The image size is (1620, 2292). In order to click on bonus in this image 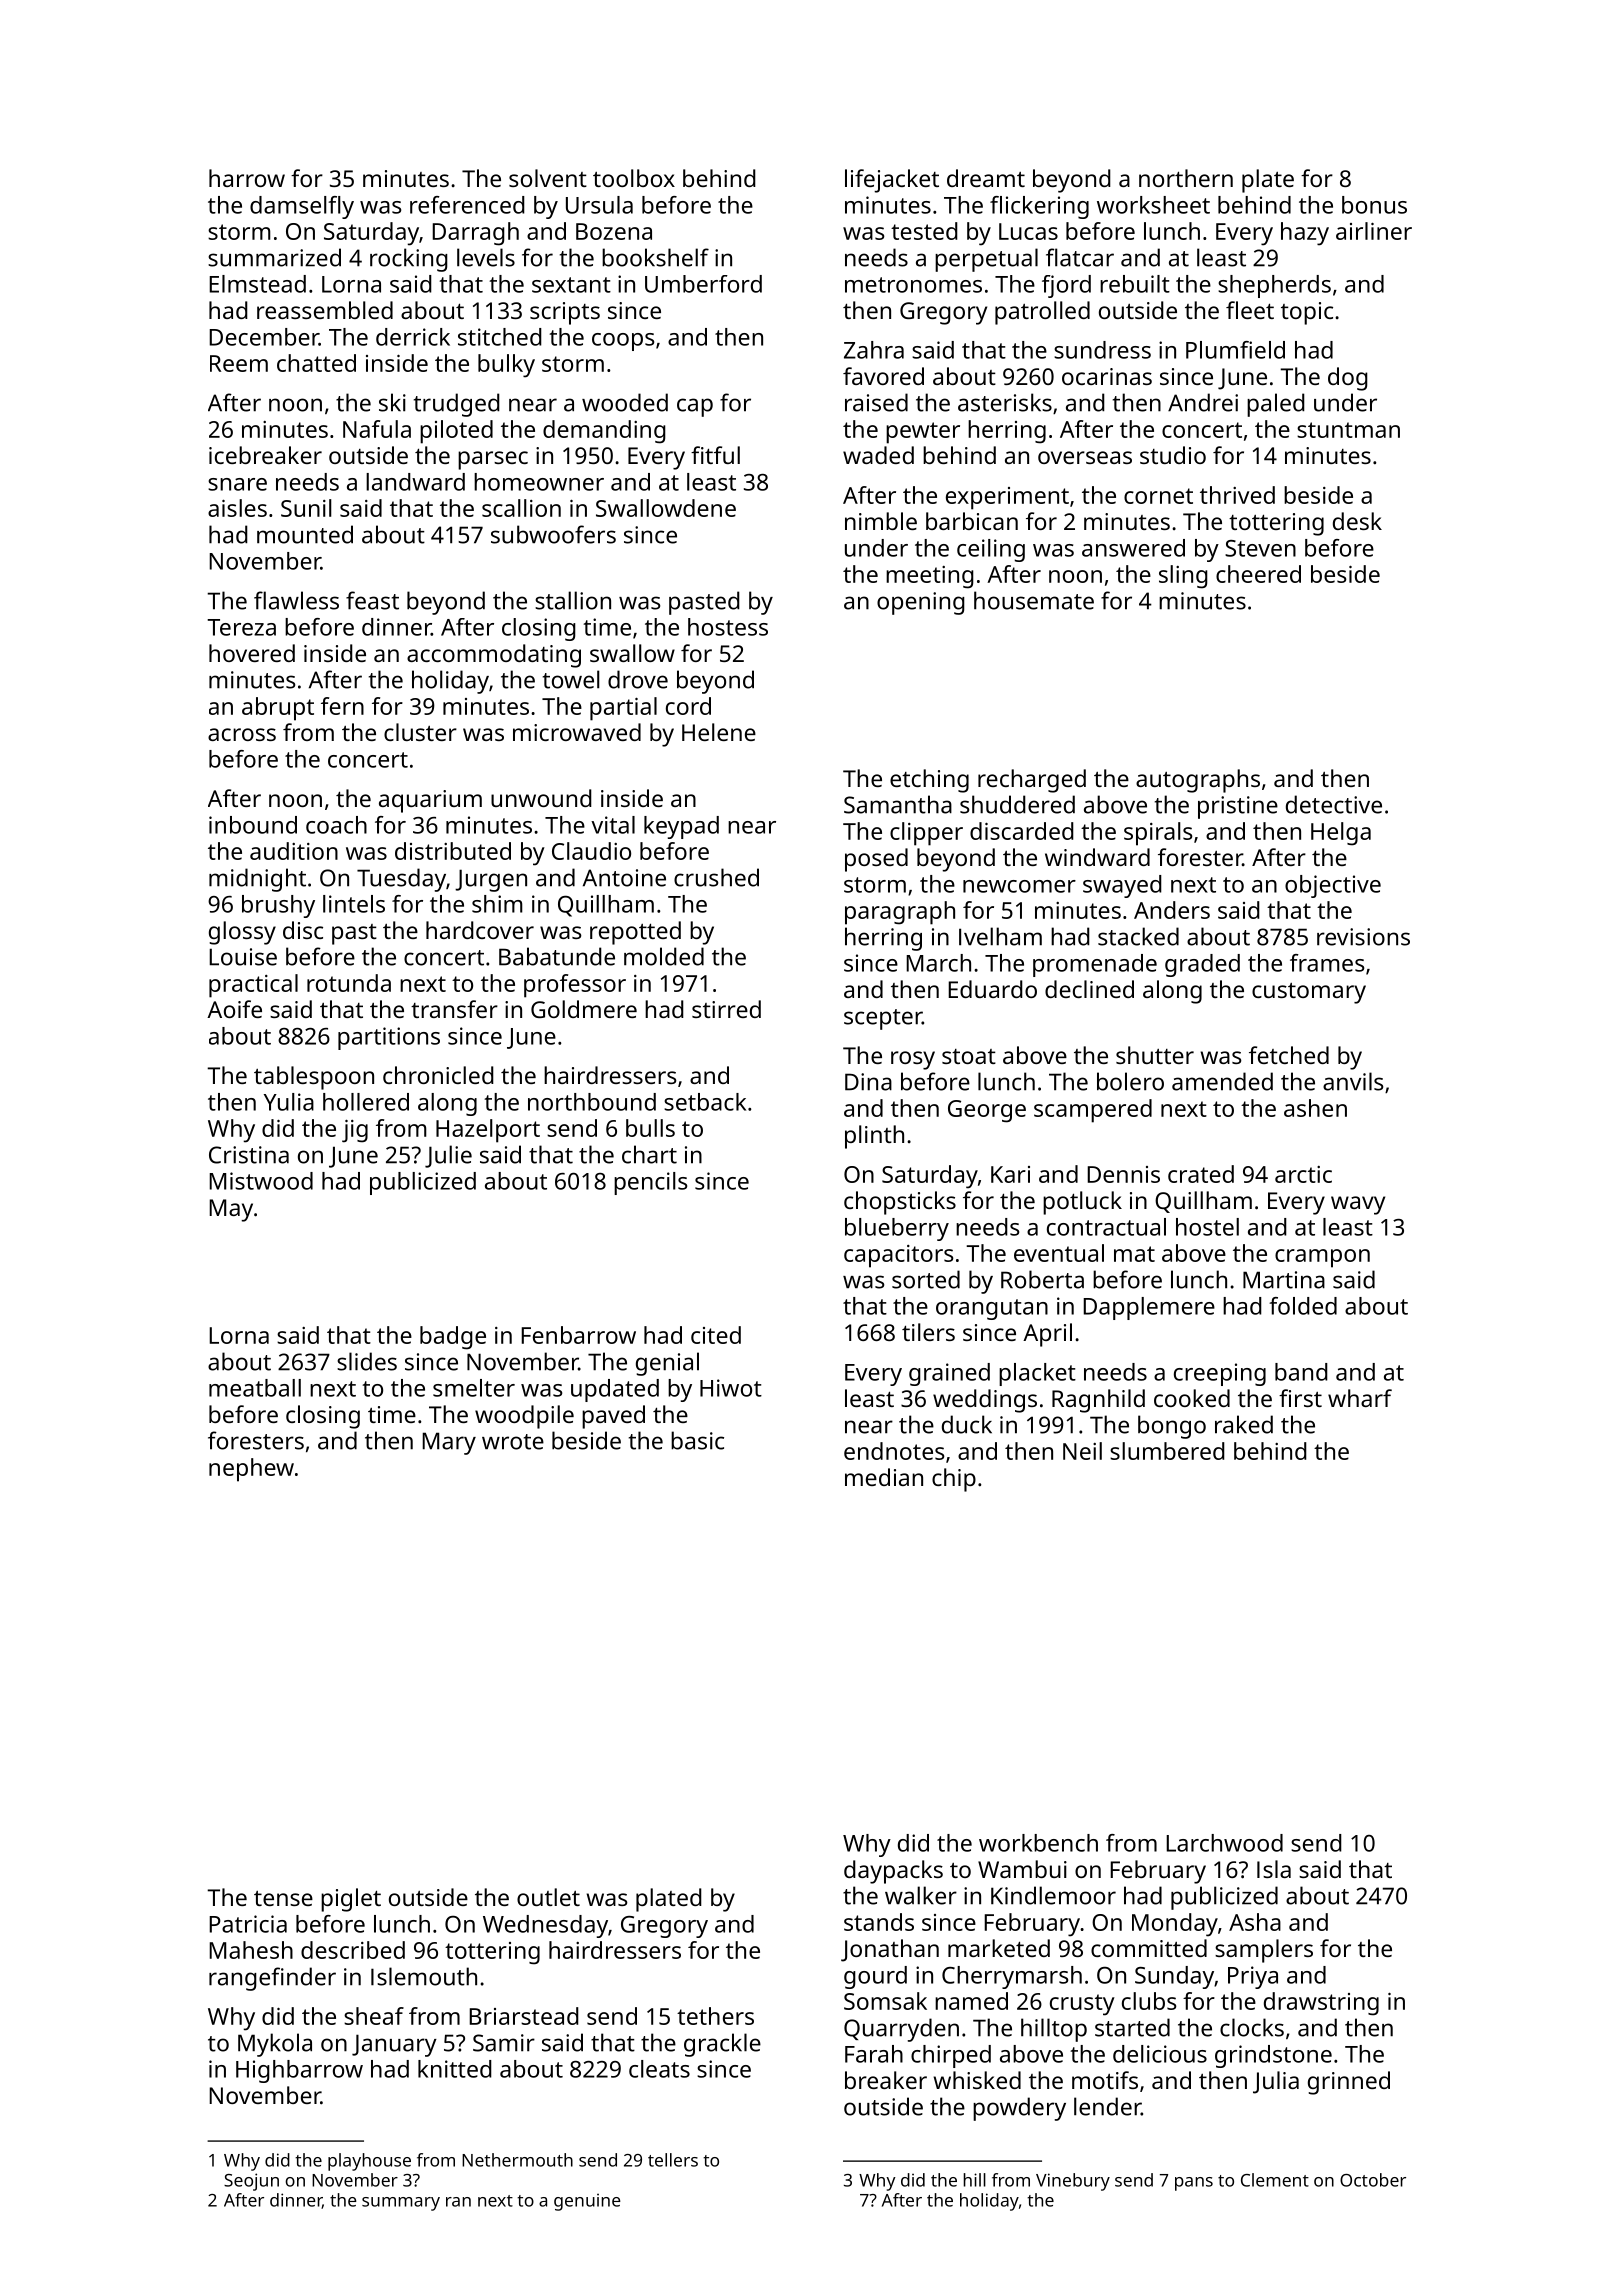, I will do `click(1374, 205)`.
